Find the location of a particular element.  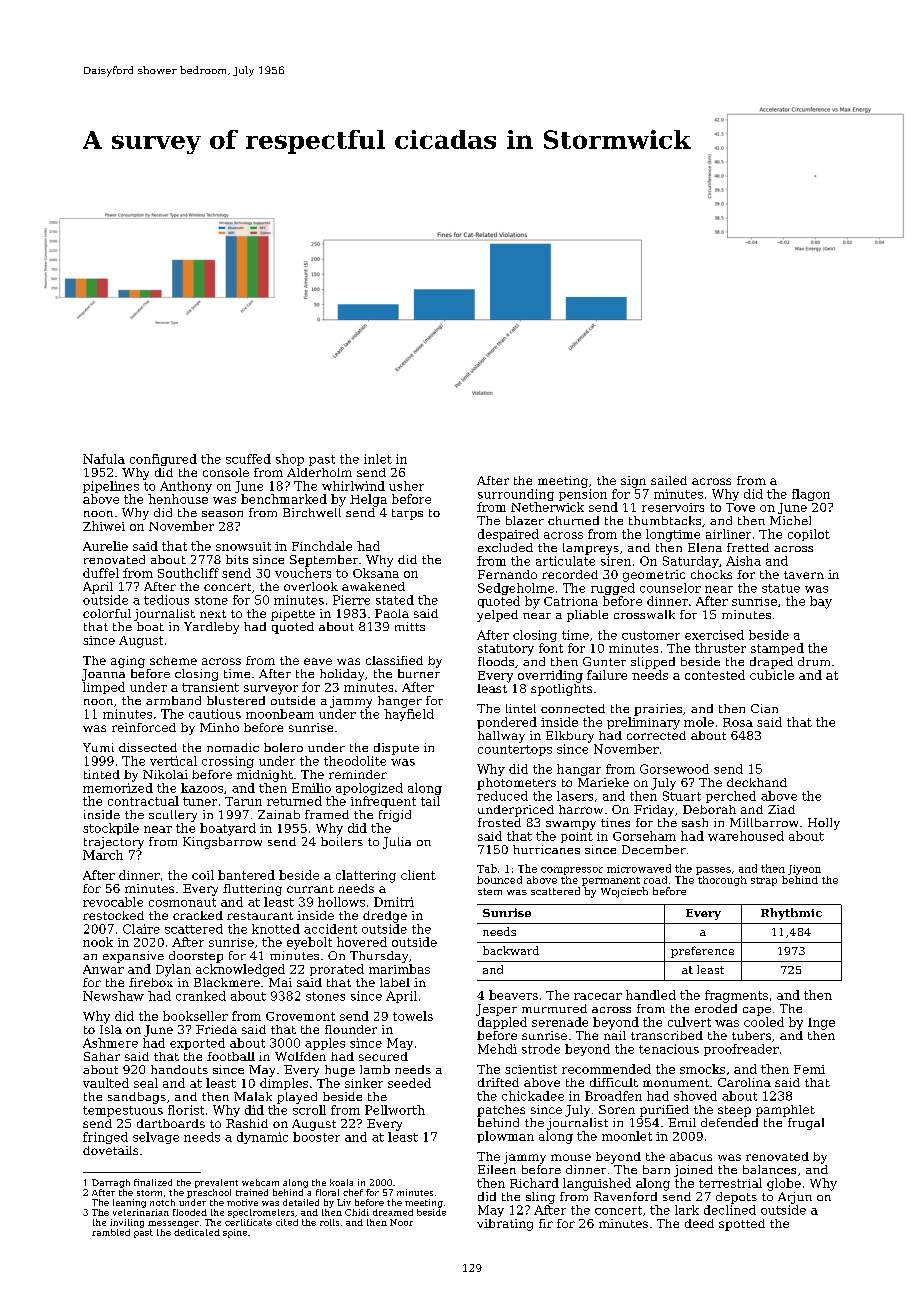

sign is located at coordinates (633, 482).
